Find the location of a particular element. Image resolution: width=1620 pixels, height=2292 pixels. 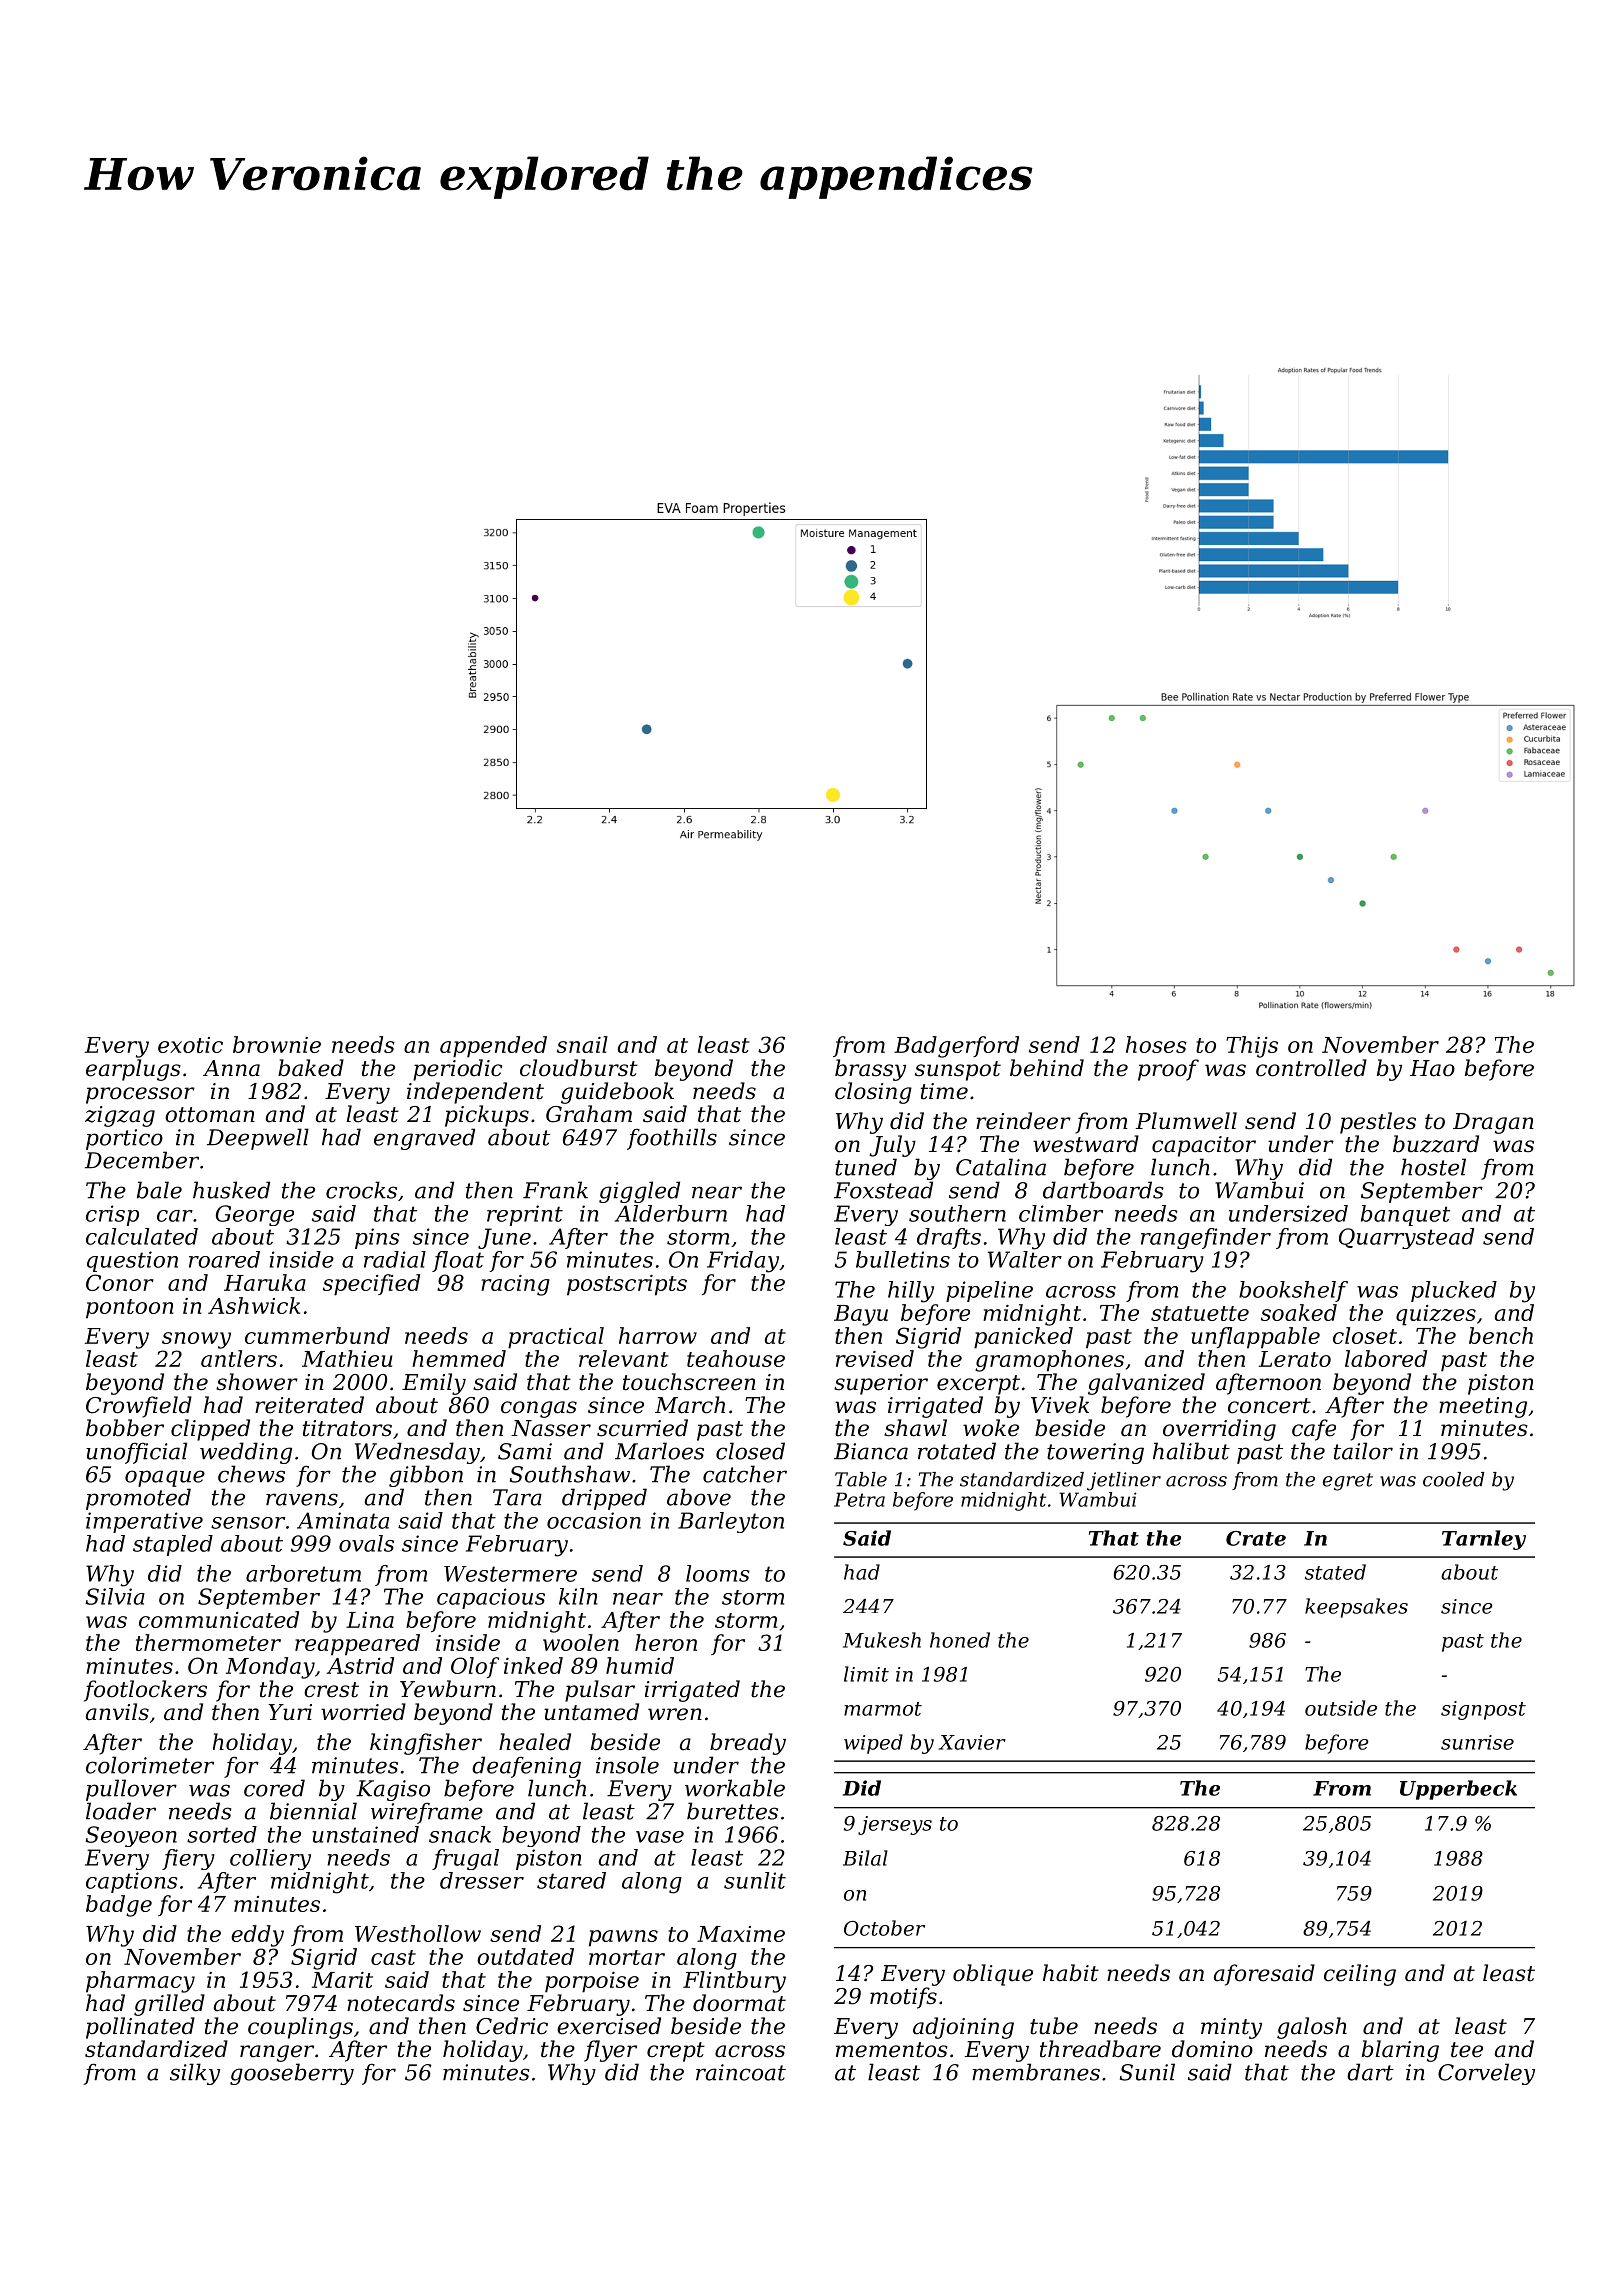

behind is located at coordinates (1047, 1068).
